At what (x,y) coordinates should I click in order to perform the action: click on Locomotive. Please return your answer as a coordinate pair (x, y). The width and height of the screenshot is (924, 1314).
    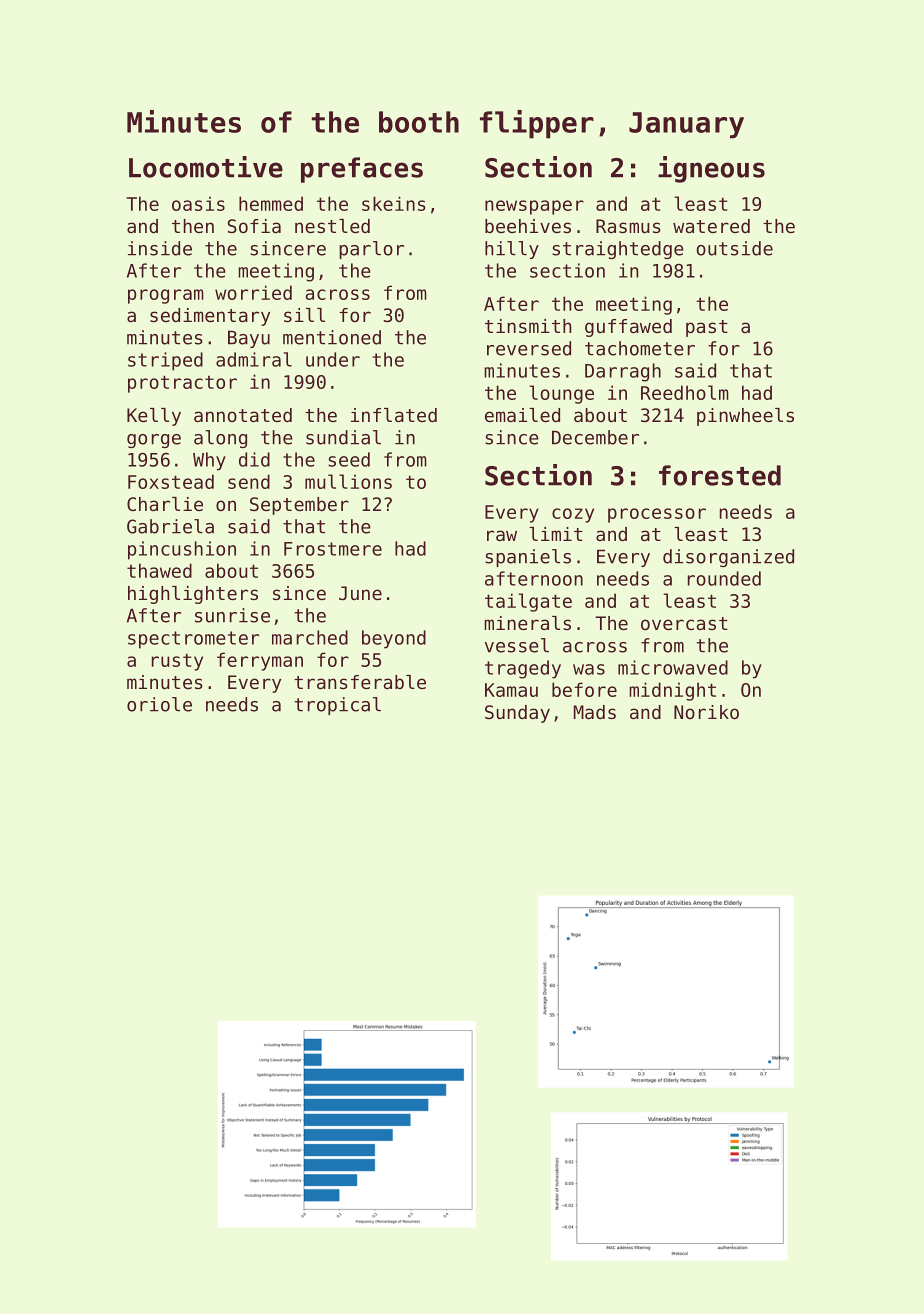
    Looking at the image, I should click on (206, 167).
